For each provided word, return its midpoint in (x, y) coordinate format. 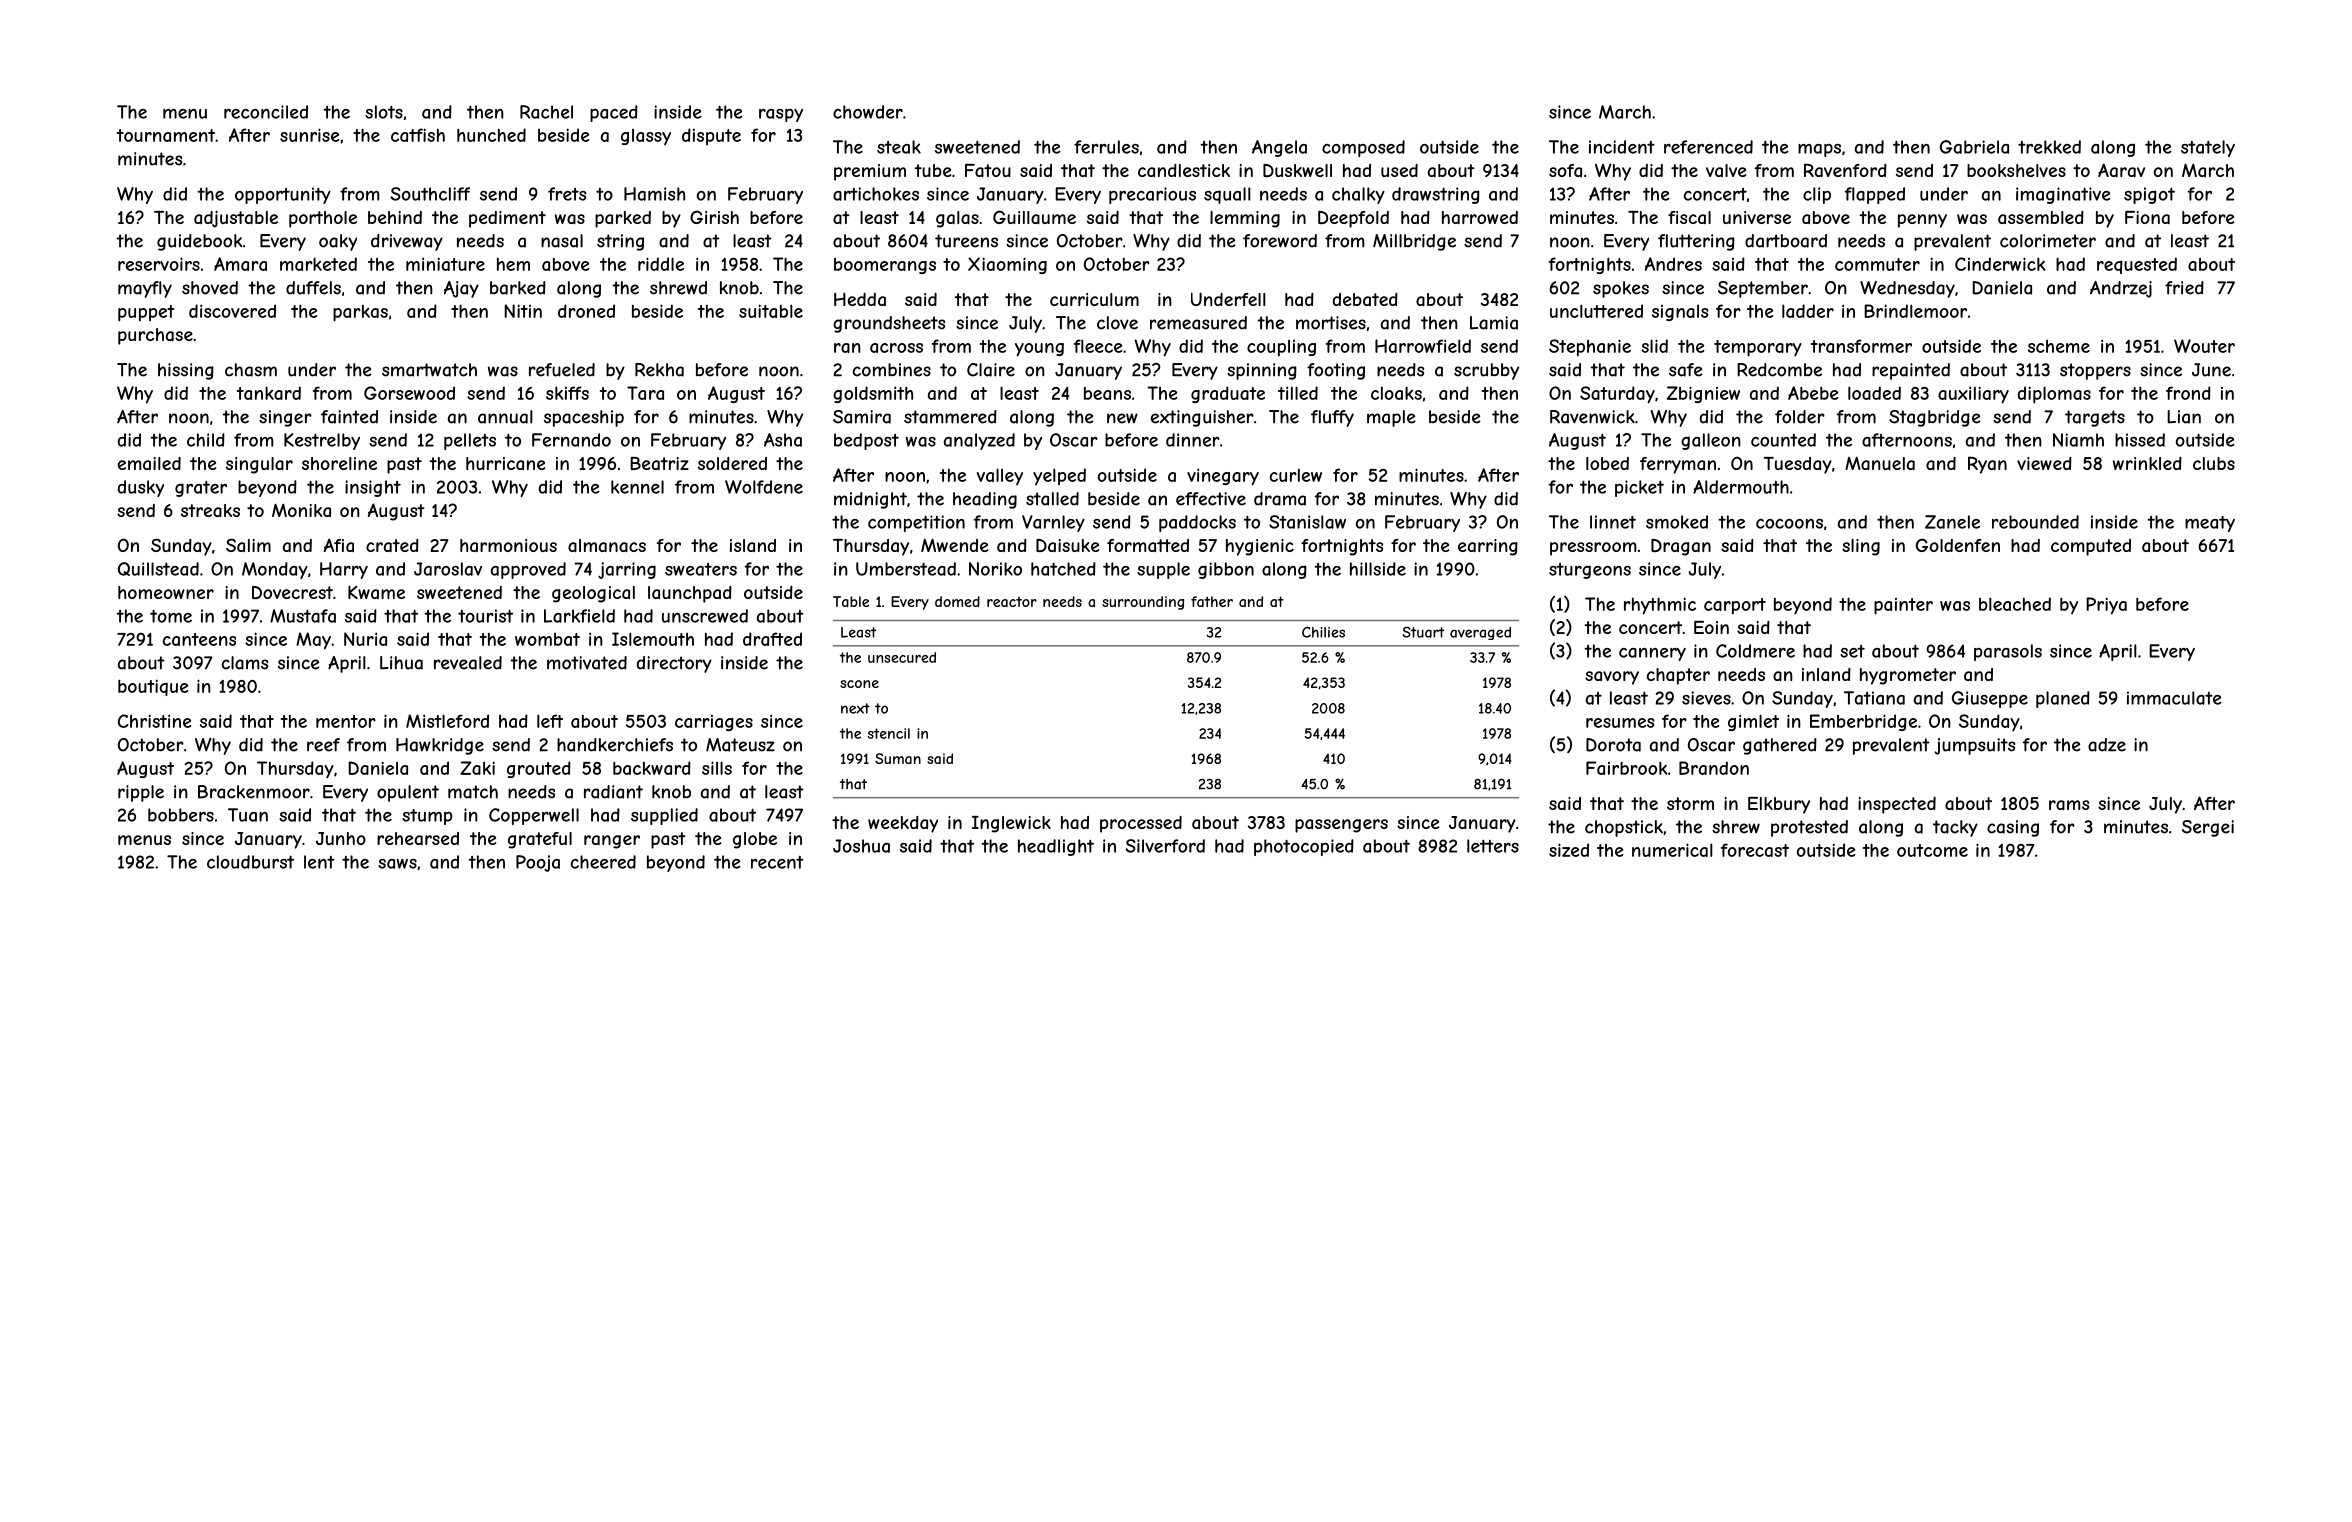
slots (384, 112)
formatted (1148, 545)
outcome (1932, 850)
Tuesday (1797, 465)
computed (2091, 547)
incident (1622, 147)
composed (1363, 148)
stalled (1052, 499)
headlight (1056, 847)
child (206, 440)
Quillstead (158, 569)
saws (397, 864)
